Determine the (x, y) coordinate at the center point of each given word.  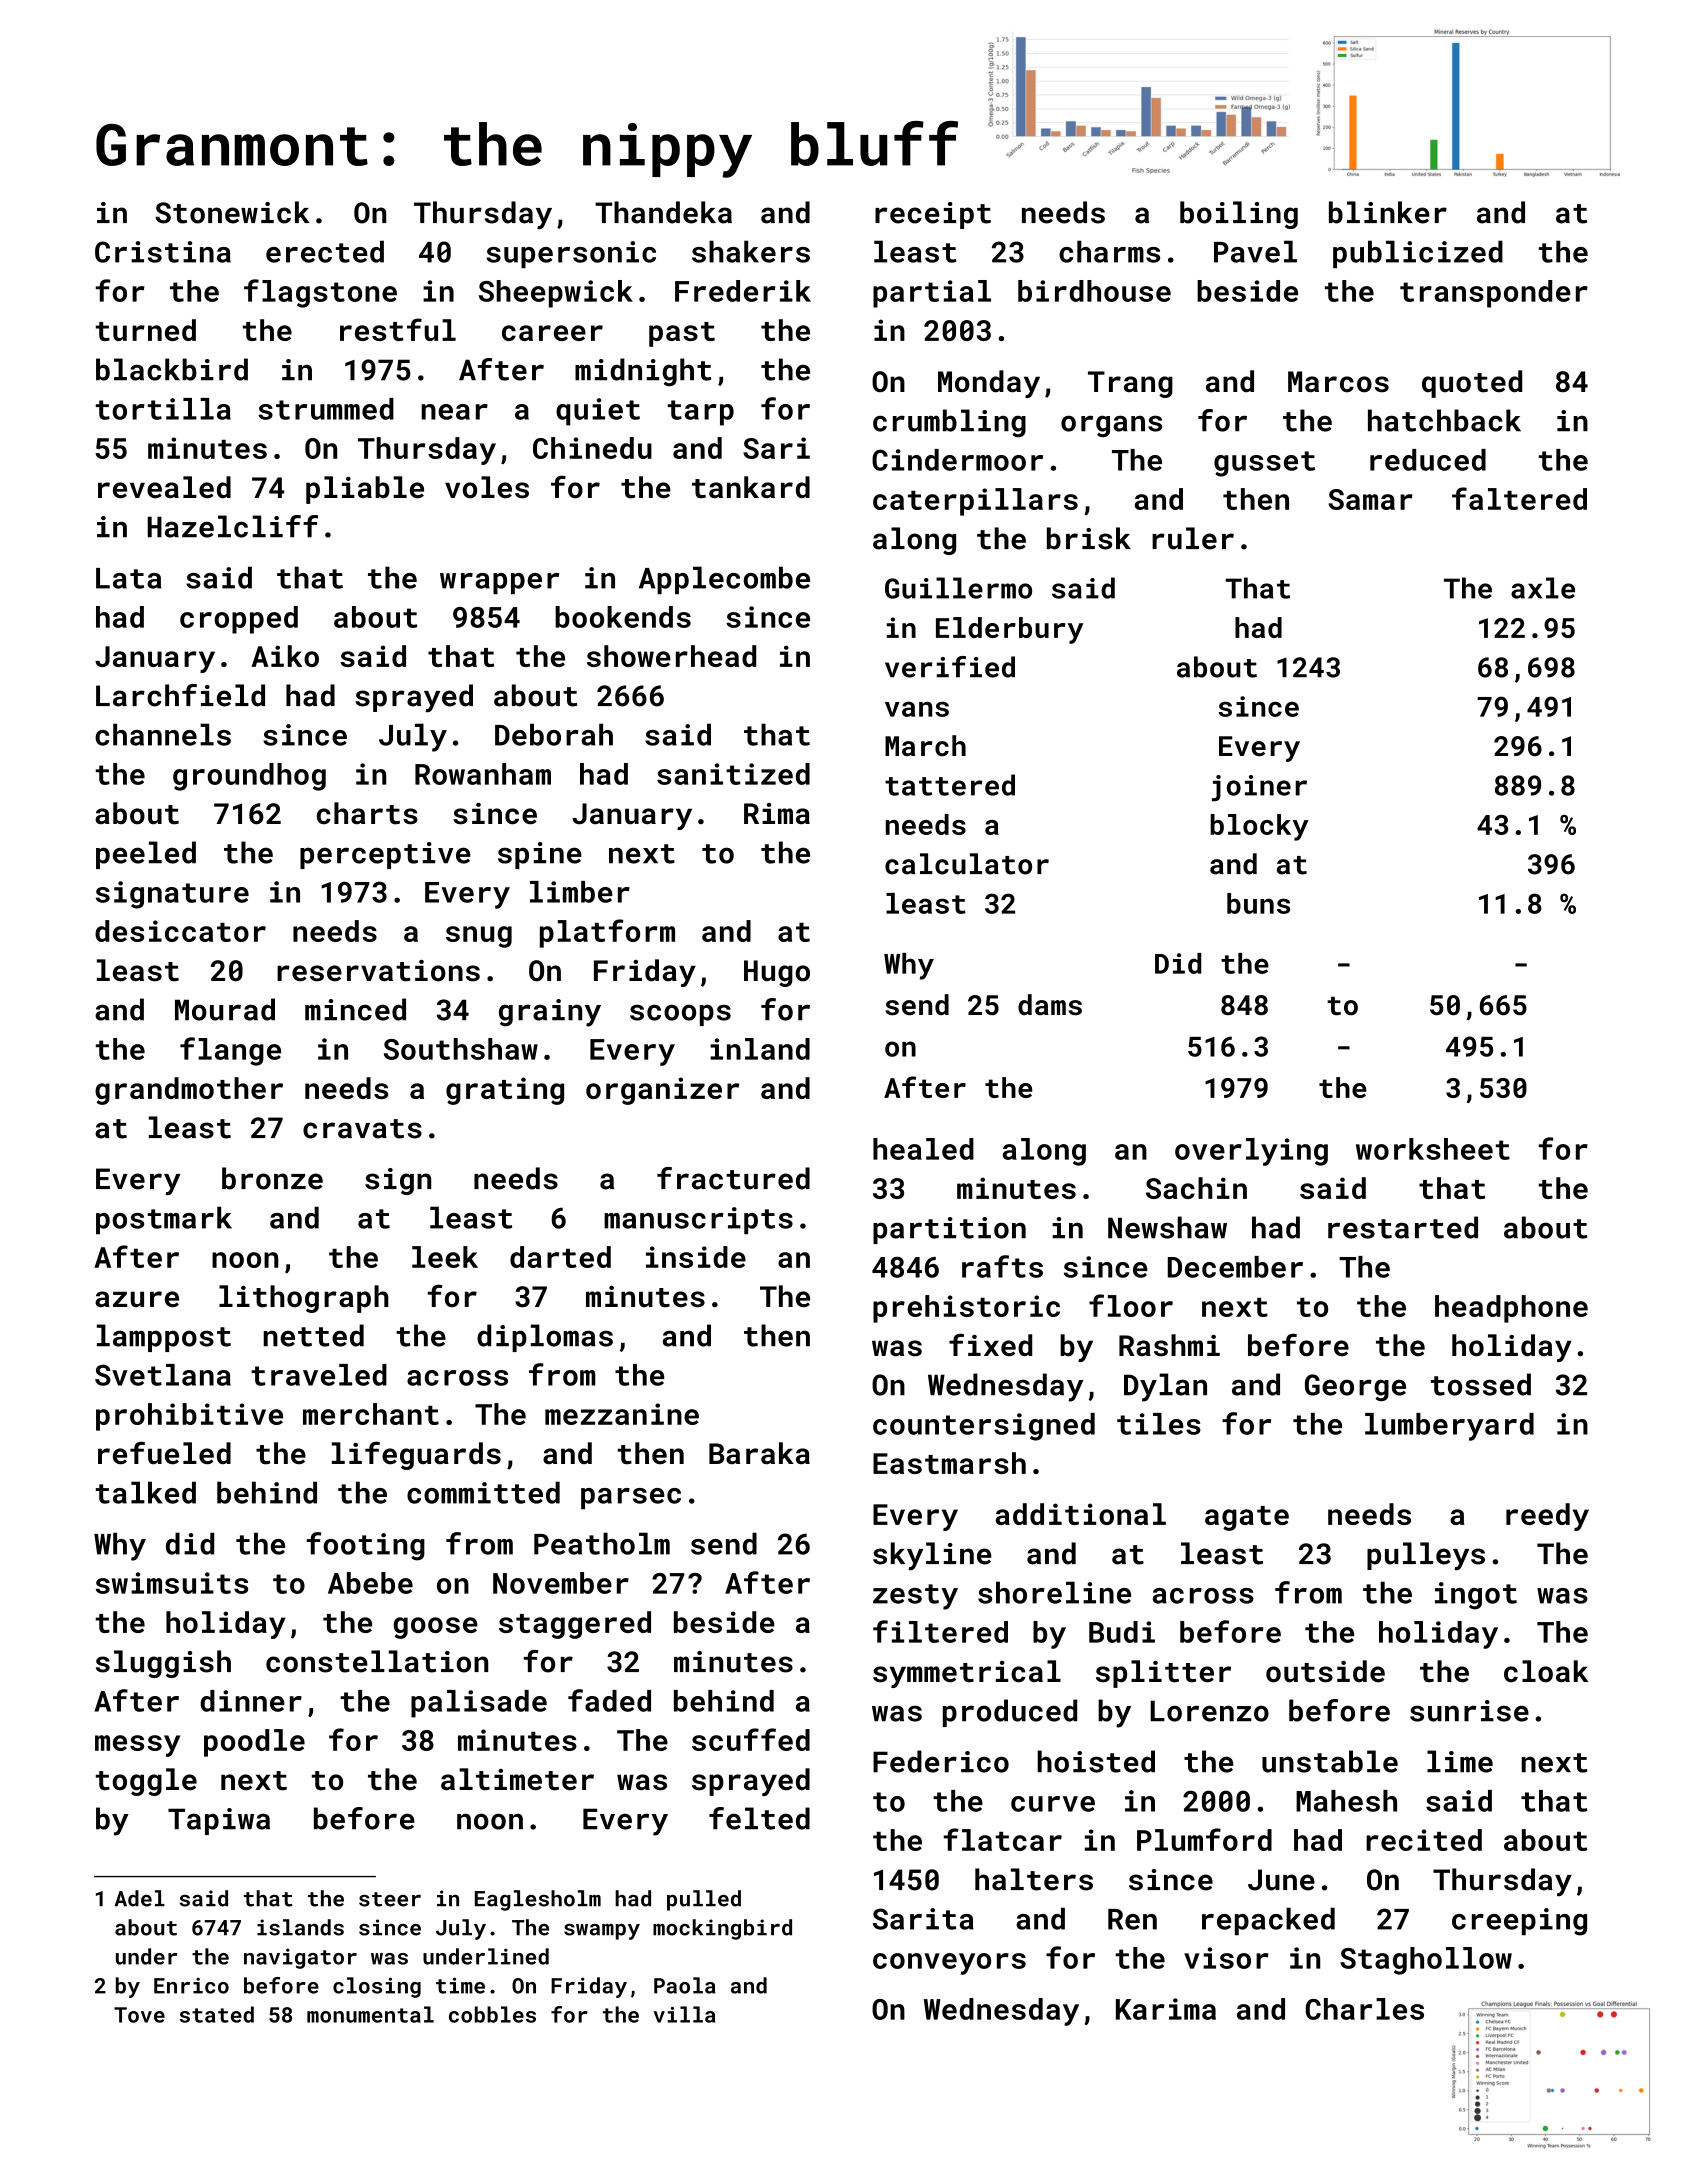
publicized (1418, 254)
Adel (140, 1898)
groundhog (249, 777)
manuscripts (698, 1220)
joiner (1259, 788)
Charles (1364, 2009)
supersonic (571, 254)
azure (137, 1299)
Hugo (777, 973)
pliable (365, 490)
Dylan (1165, 1387)
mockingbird (722, 1929)
